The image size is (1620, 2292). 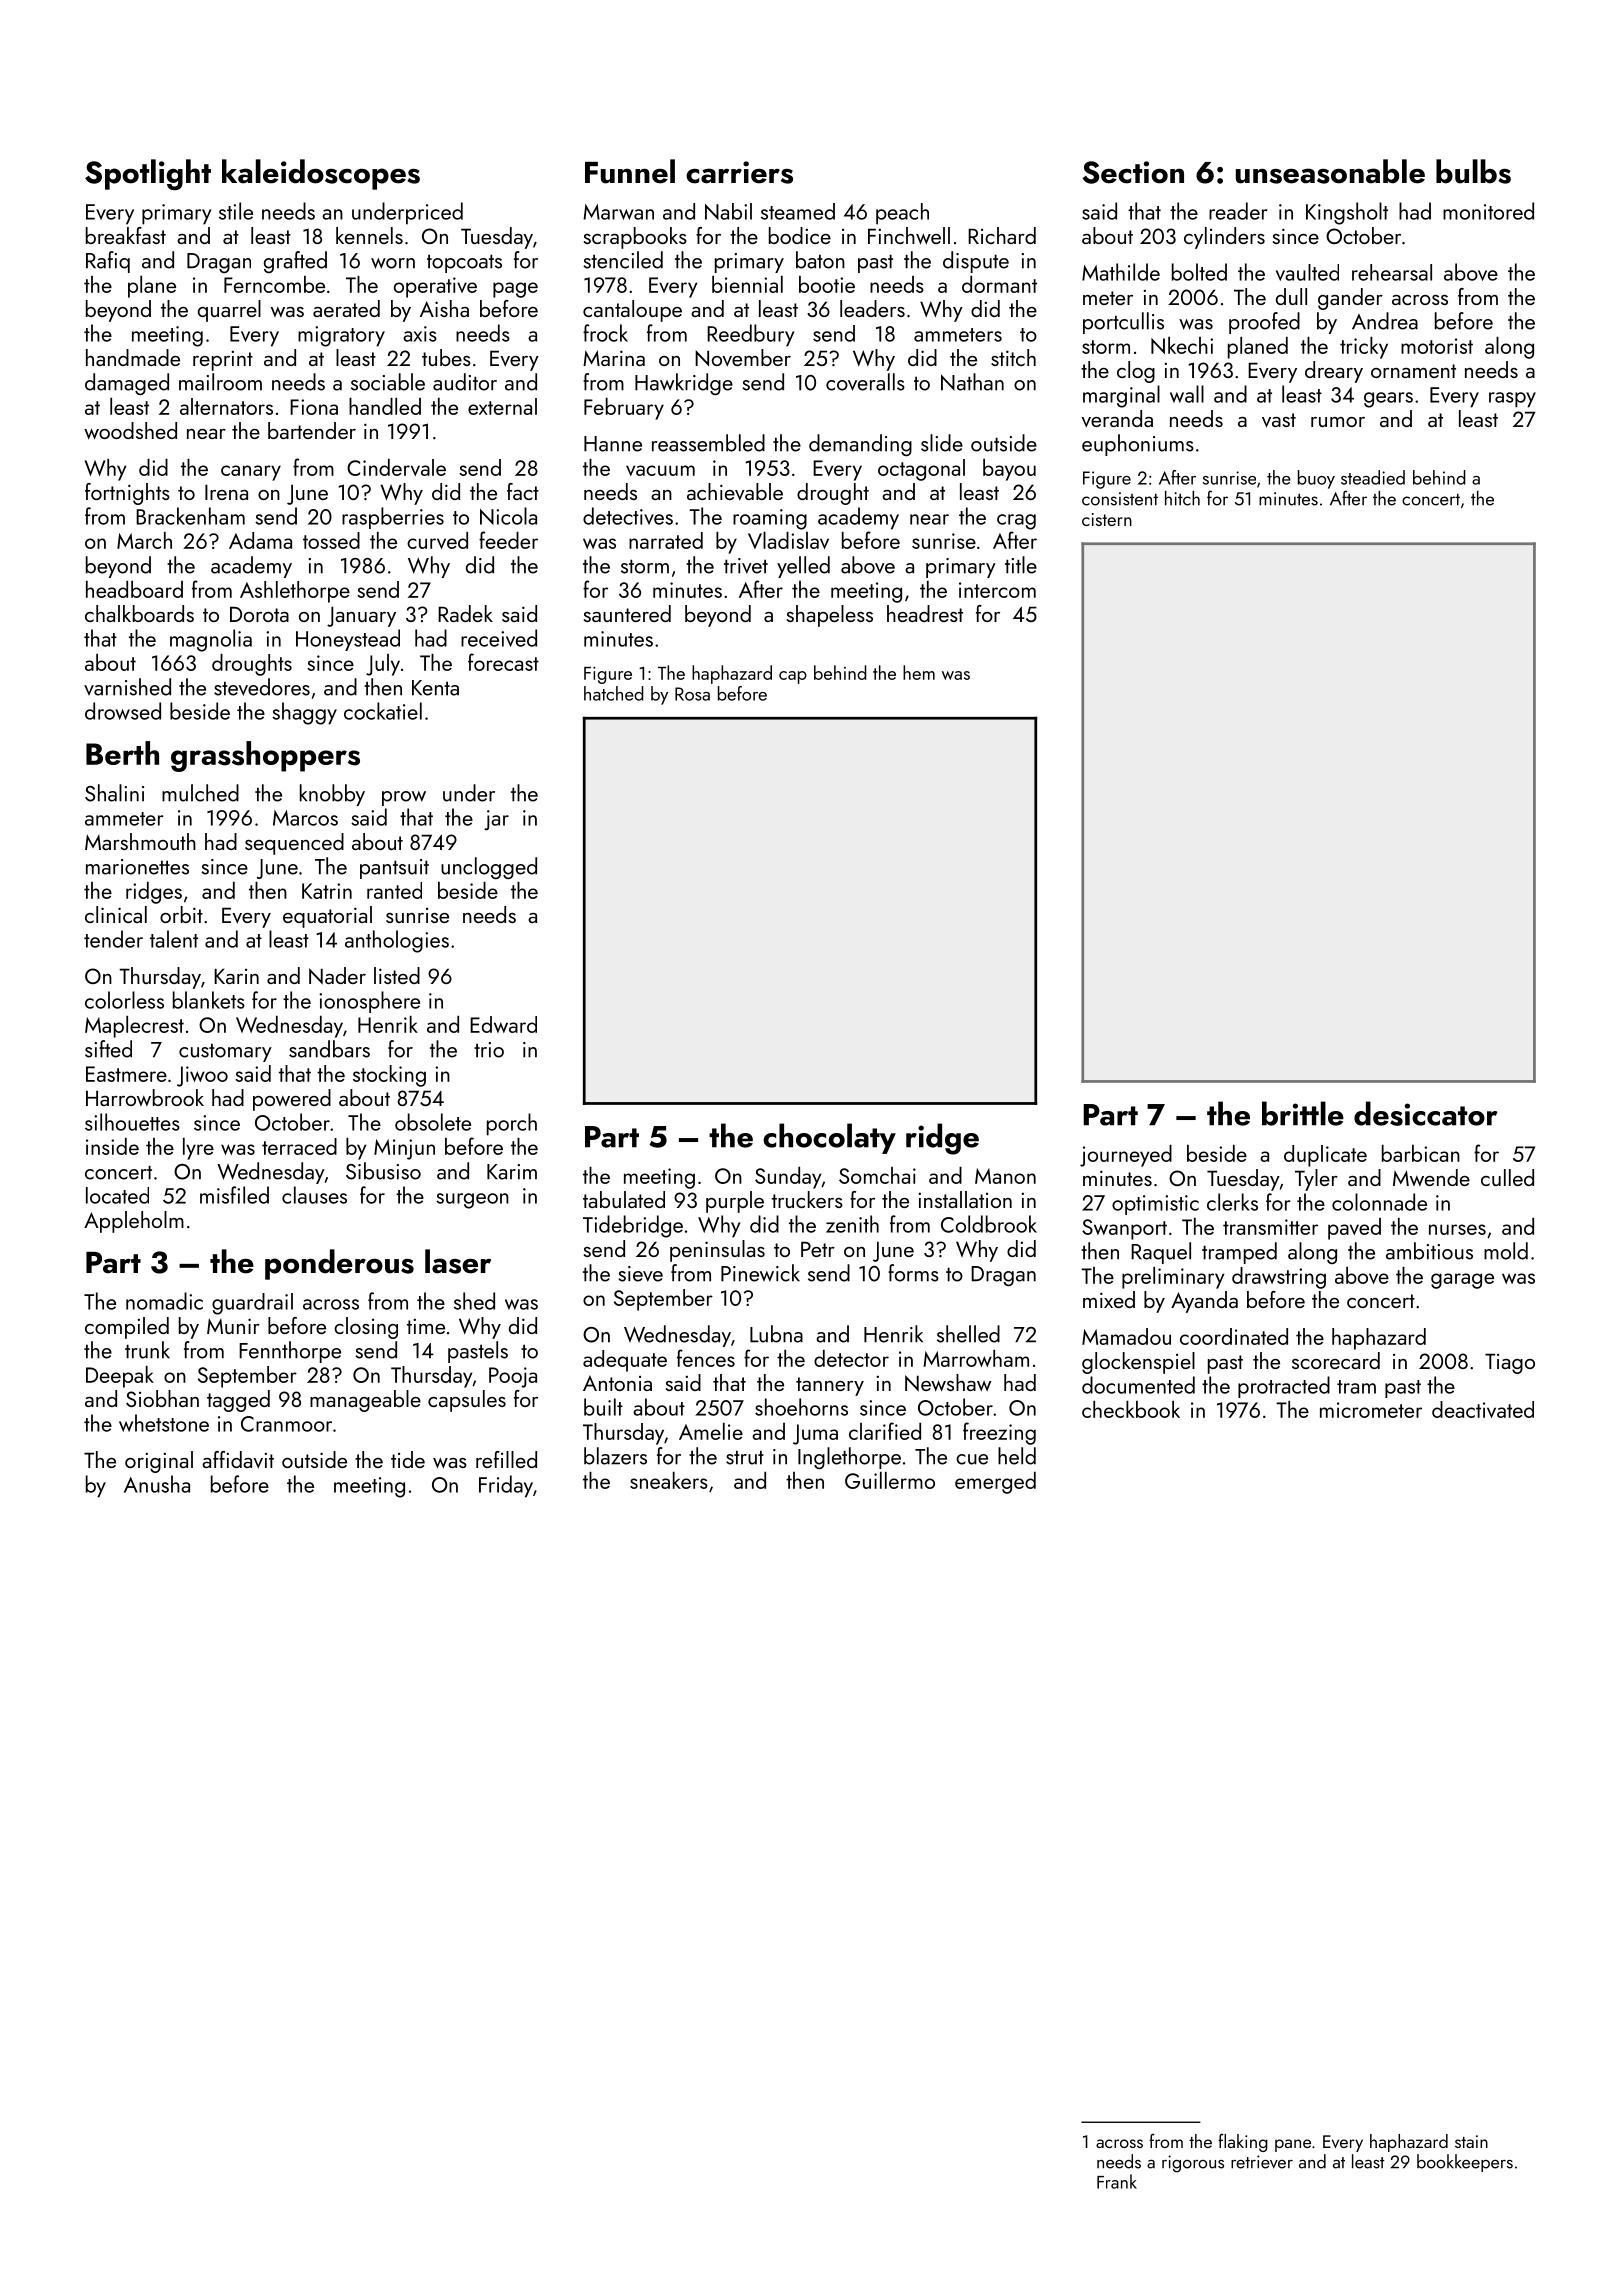 What do you see at coordinates (1483, 1409) in the document?
I see `deactivated` at bounding box center [1483, 1409].
